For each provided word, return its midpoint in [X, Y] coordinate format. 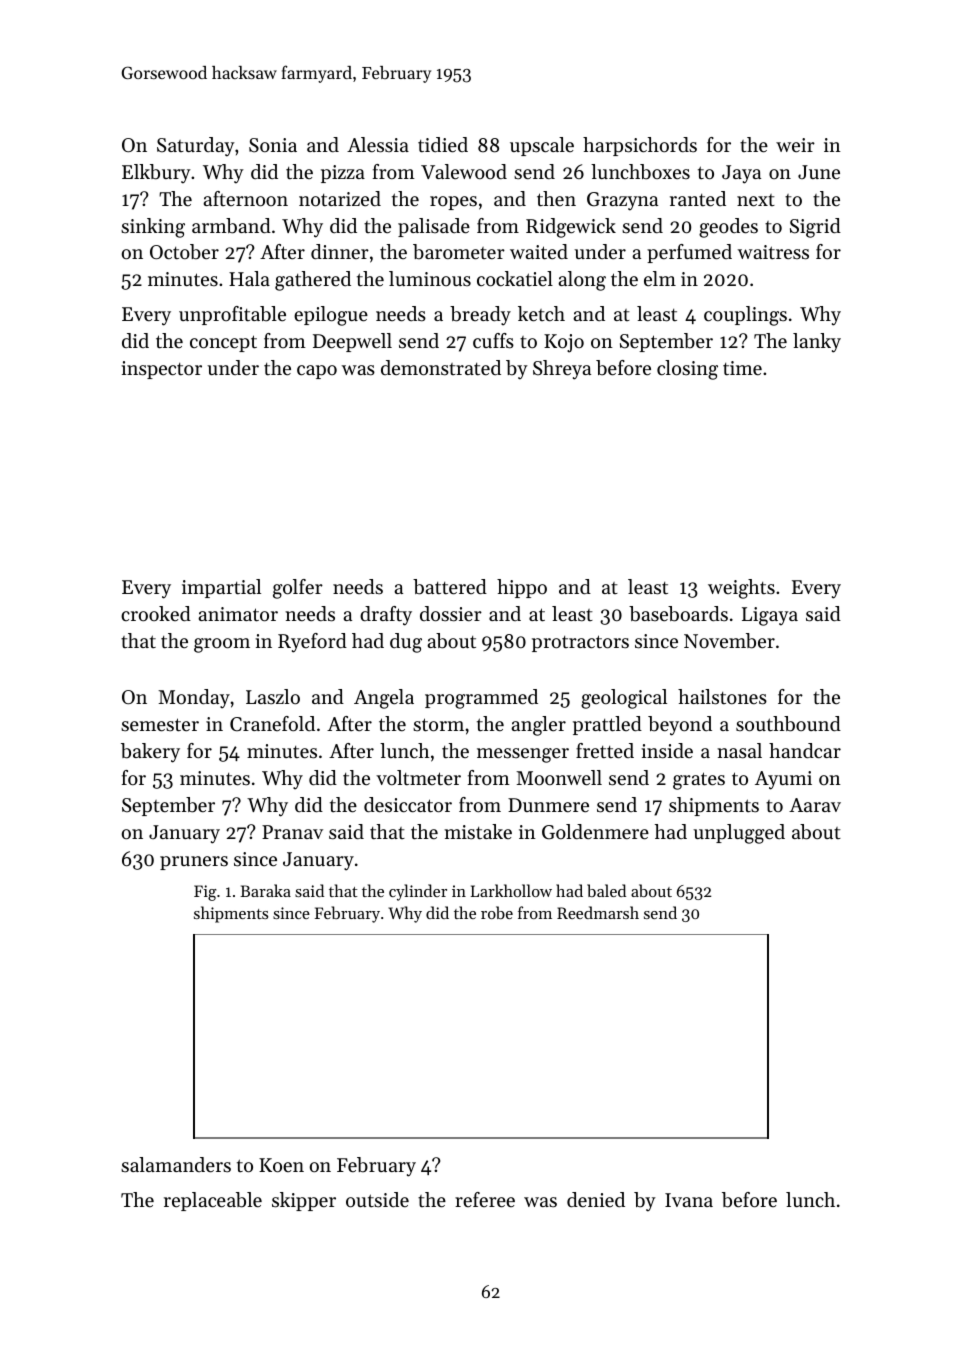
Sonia [273, 145]
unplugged [739, 834]
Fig [205, 893]
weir [795, 145]
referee [485, 1200]
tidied [443, 145]
